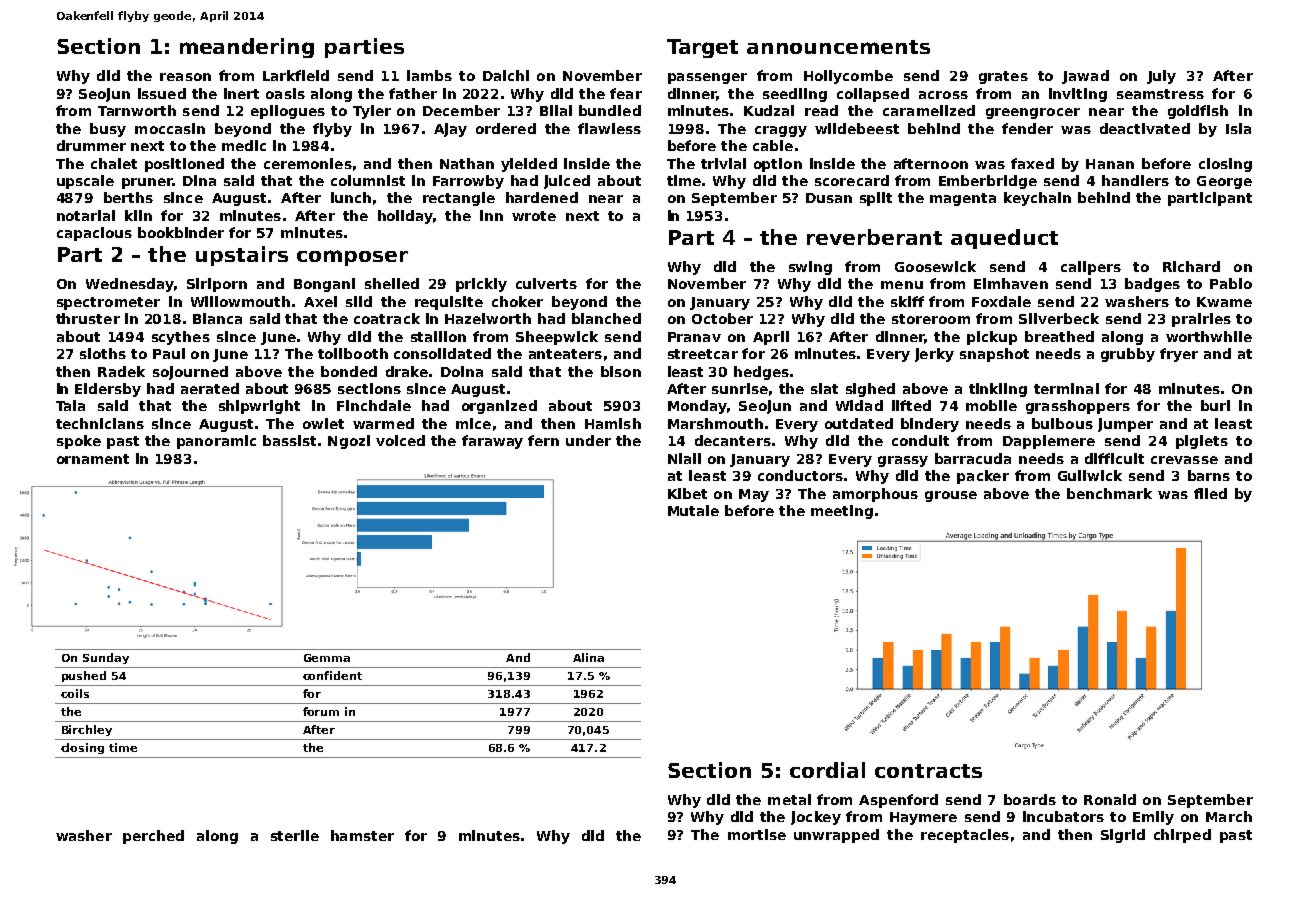 This page has width=1308, height=924. Describe the element at coordinates (1091, 268) in the page. I see `calipers` at that location.
